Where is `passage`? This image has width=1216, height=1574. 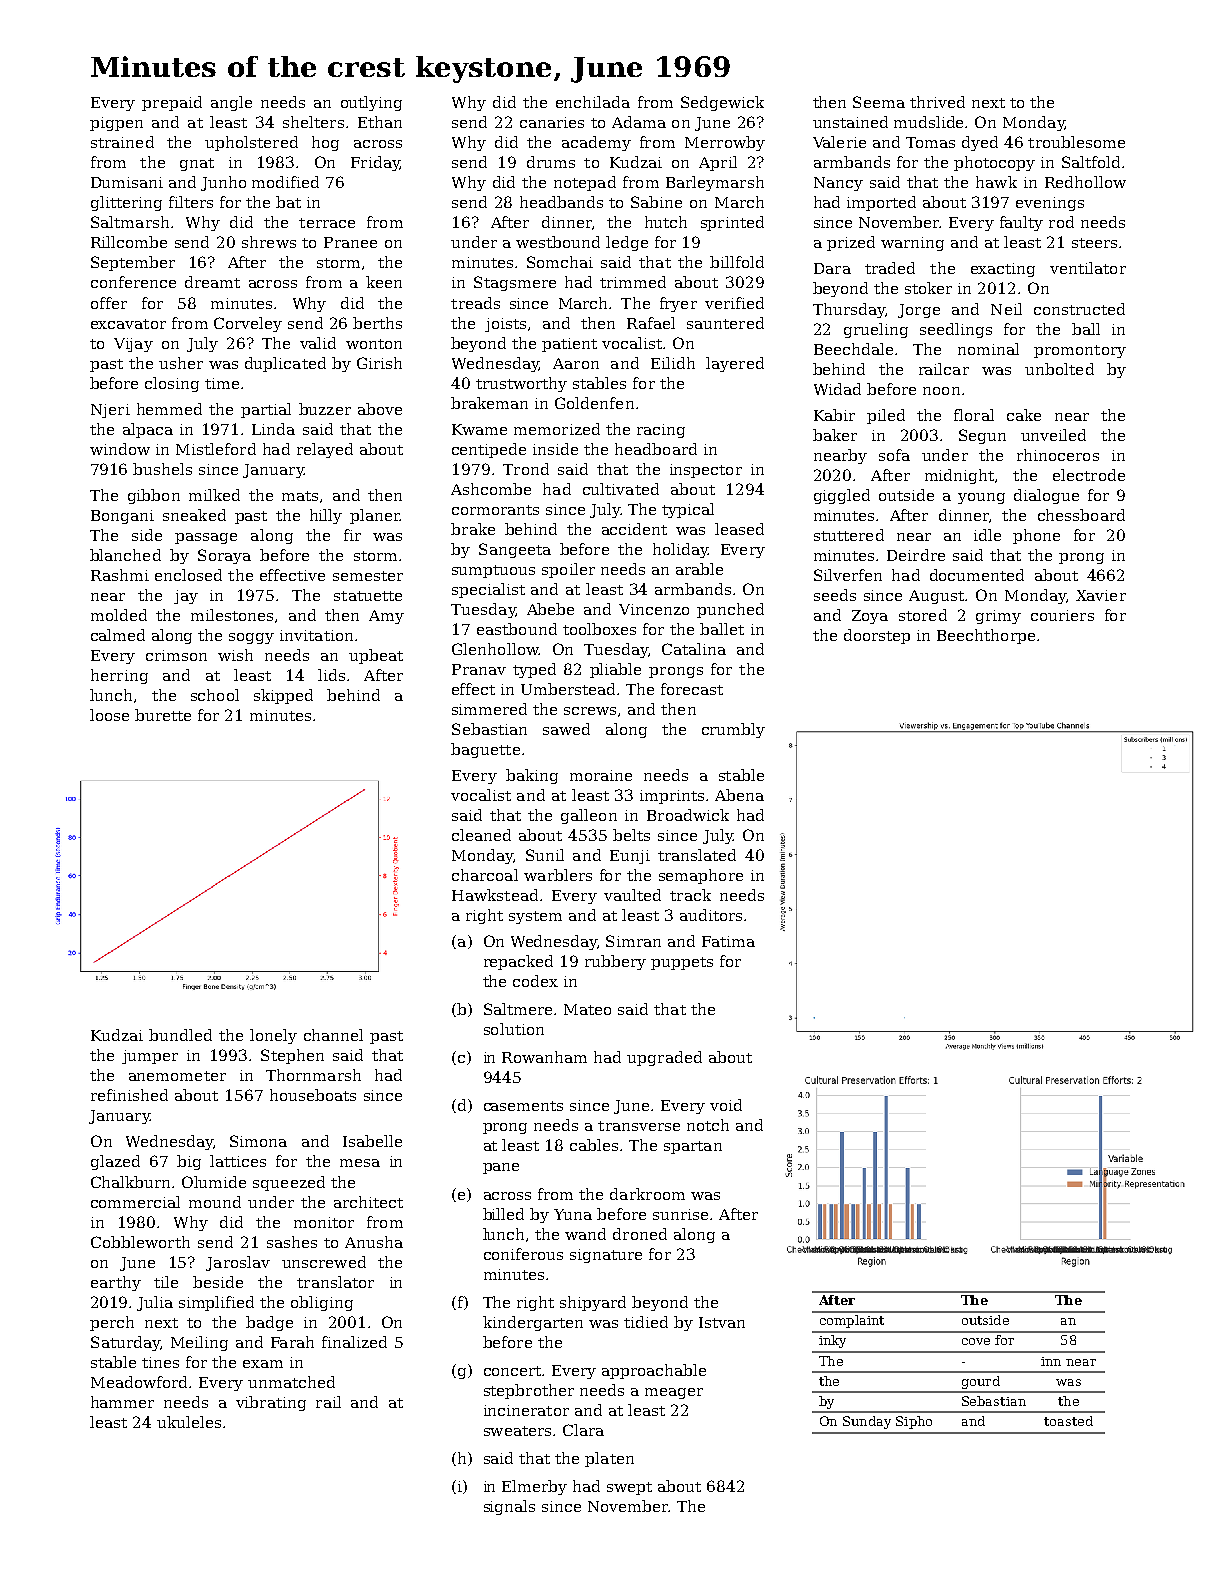 passage is located at coordinates (206, 538).
